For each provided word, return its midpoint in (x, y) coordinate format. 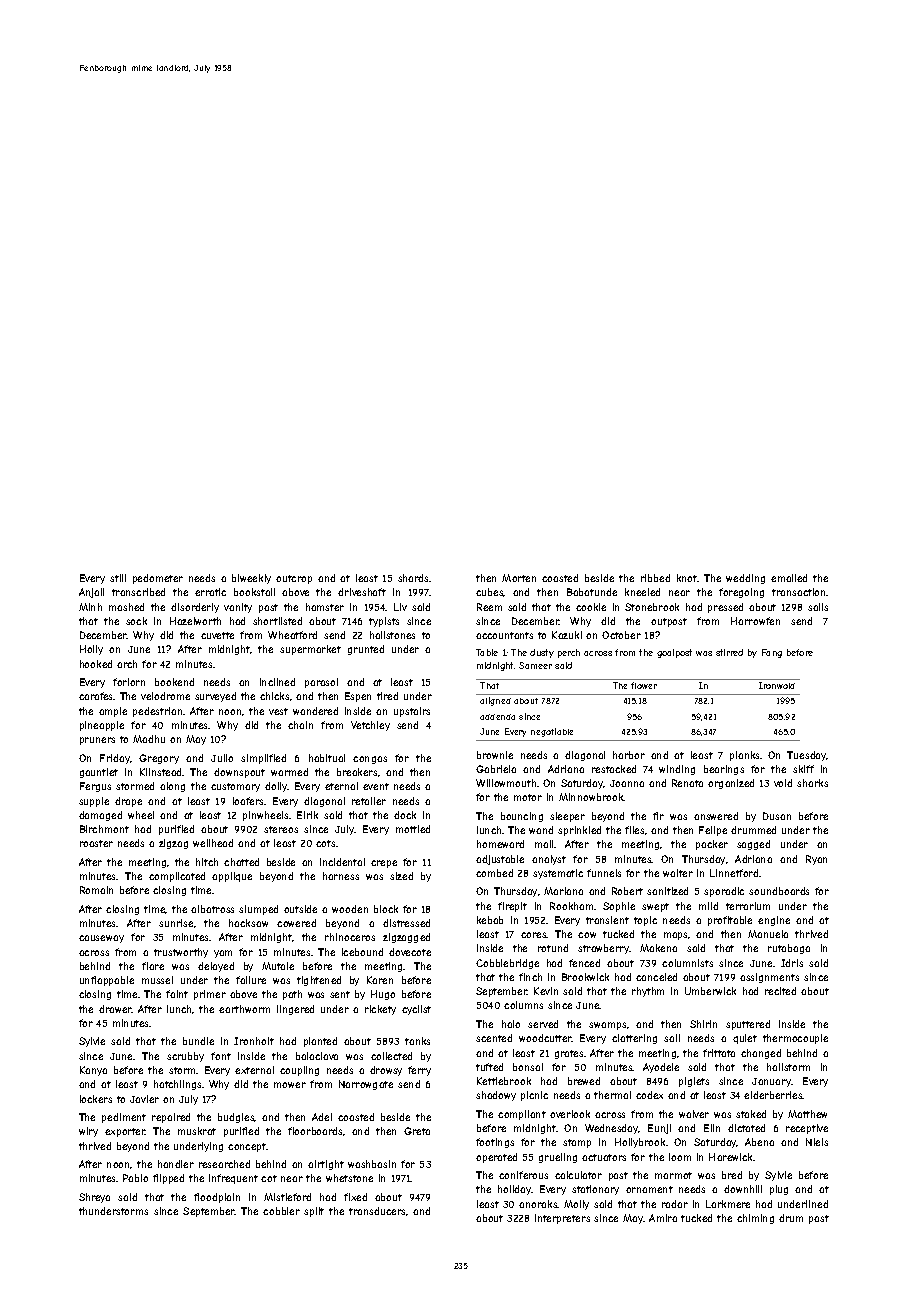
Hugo (383, 995)
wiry (88, 1132)
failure (251, 980)
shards (414, 578)
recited (780, 991)
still (118, 578)
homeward (500, 844)
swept (655, 907)
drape (128, 802)
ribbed (655, 578)
